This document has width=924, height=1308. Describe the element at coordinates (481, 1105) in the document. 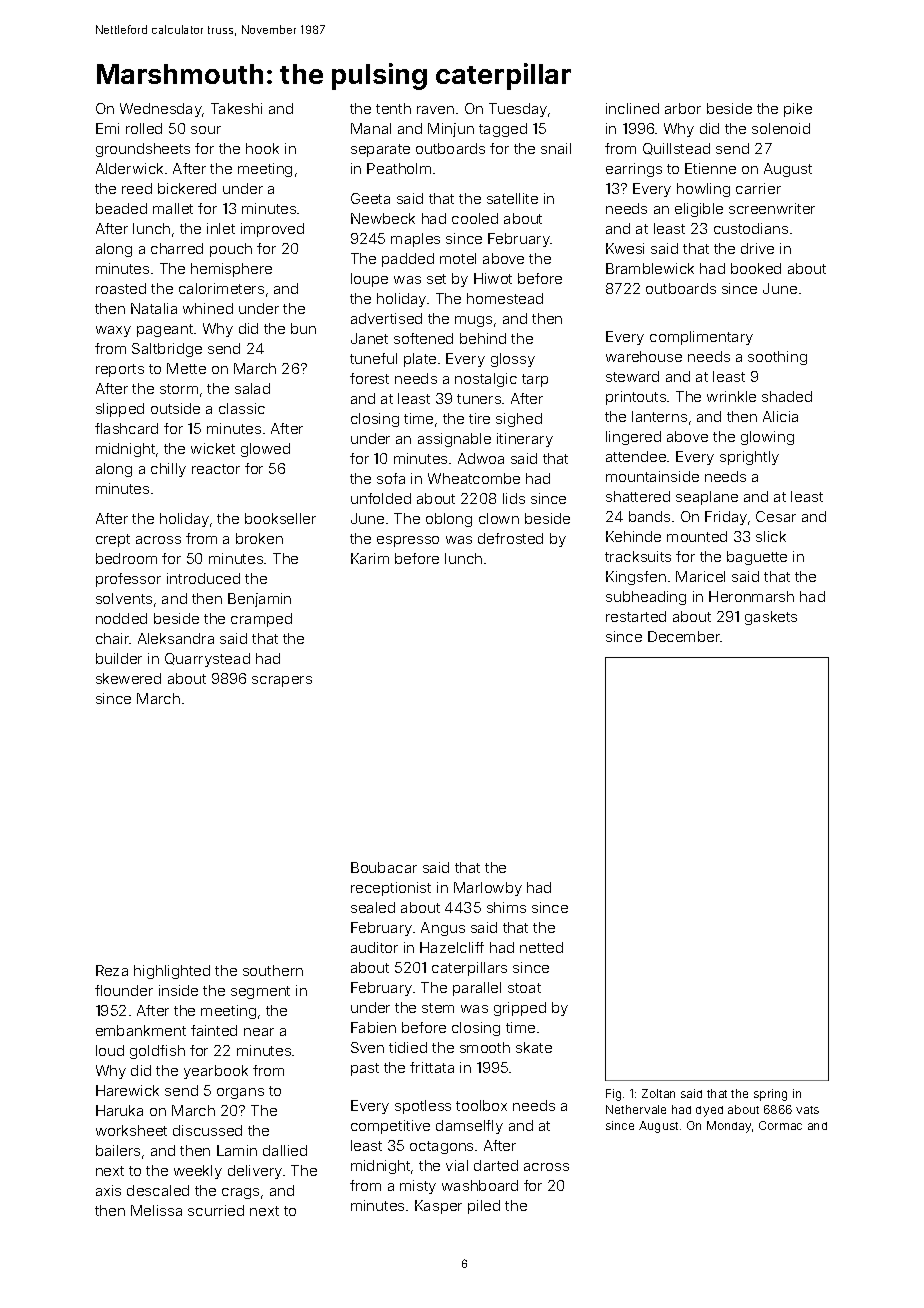

I see `toolbox` at that location.
